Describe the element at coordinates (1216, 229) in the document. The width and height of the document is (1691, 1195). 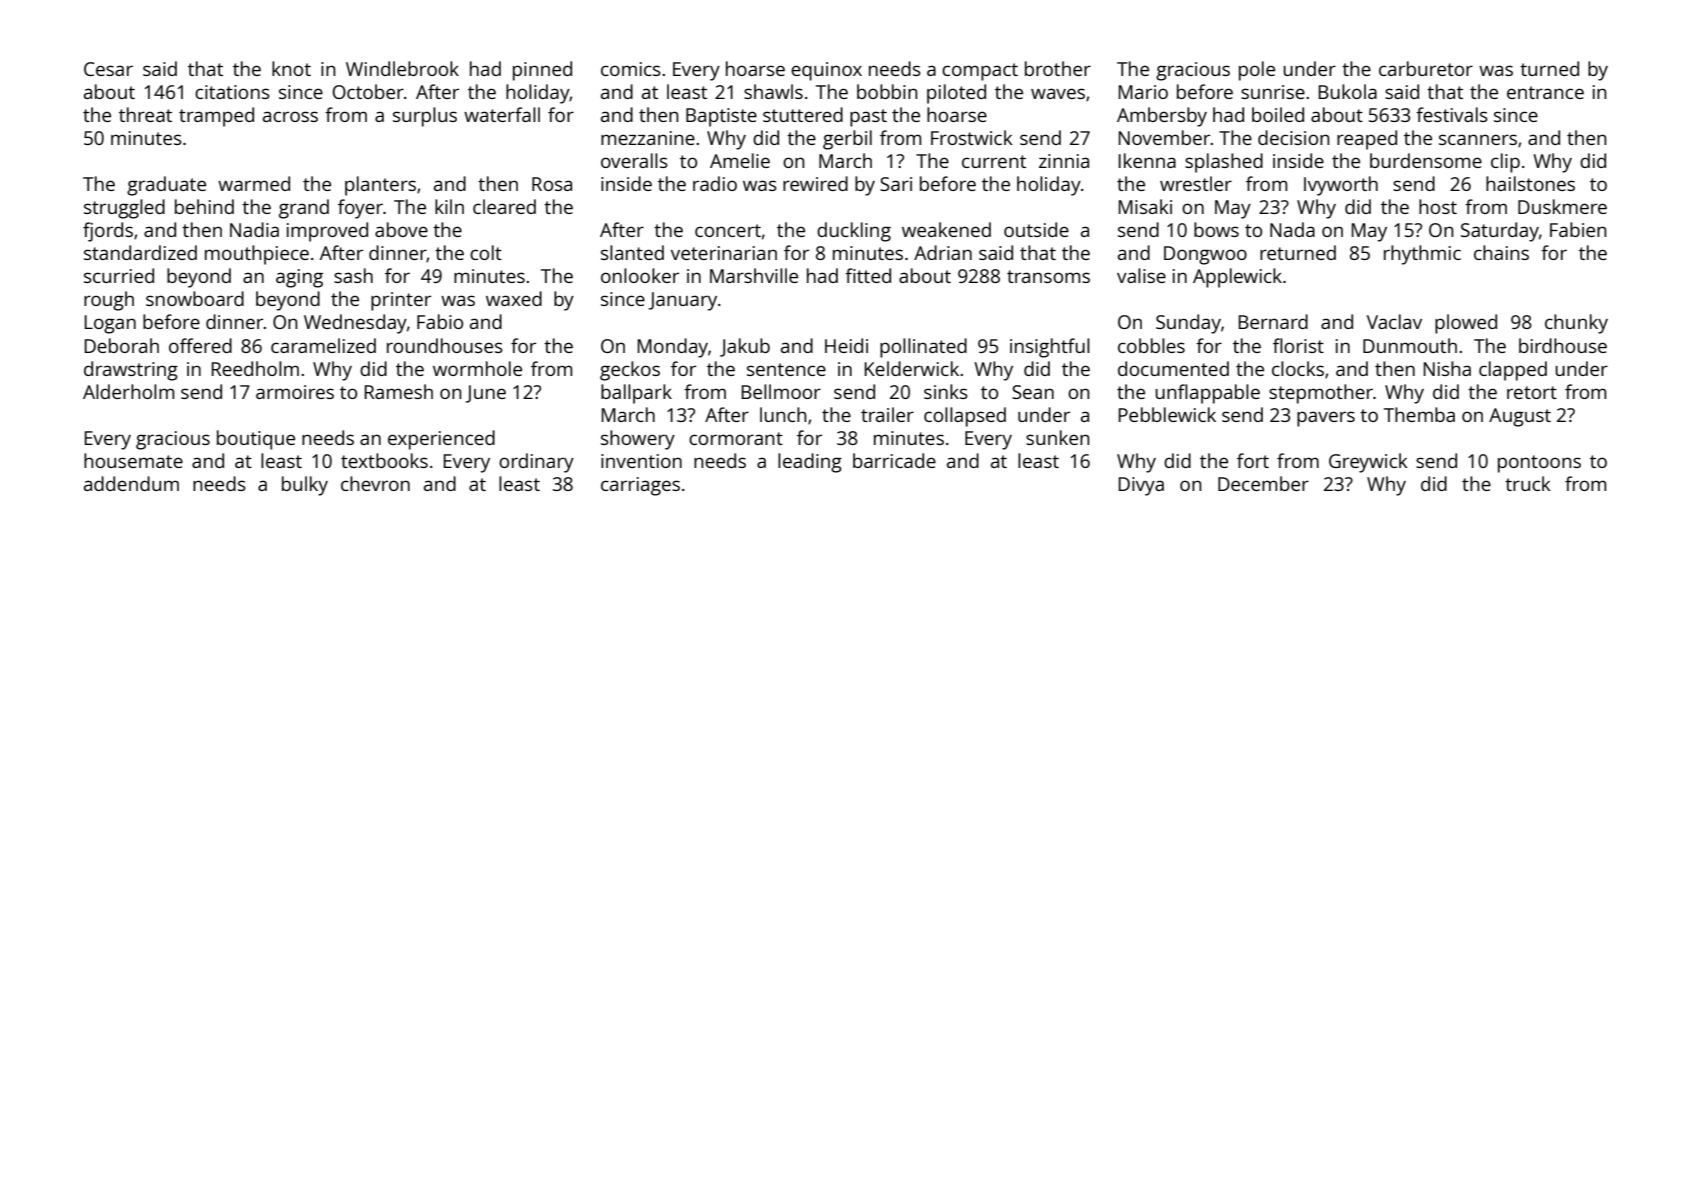
I see `bows` at that location.
